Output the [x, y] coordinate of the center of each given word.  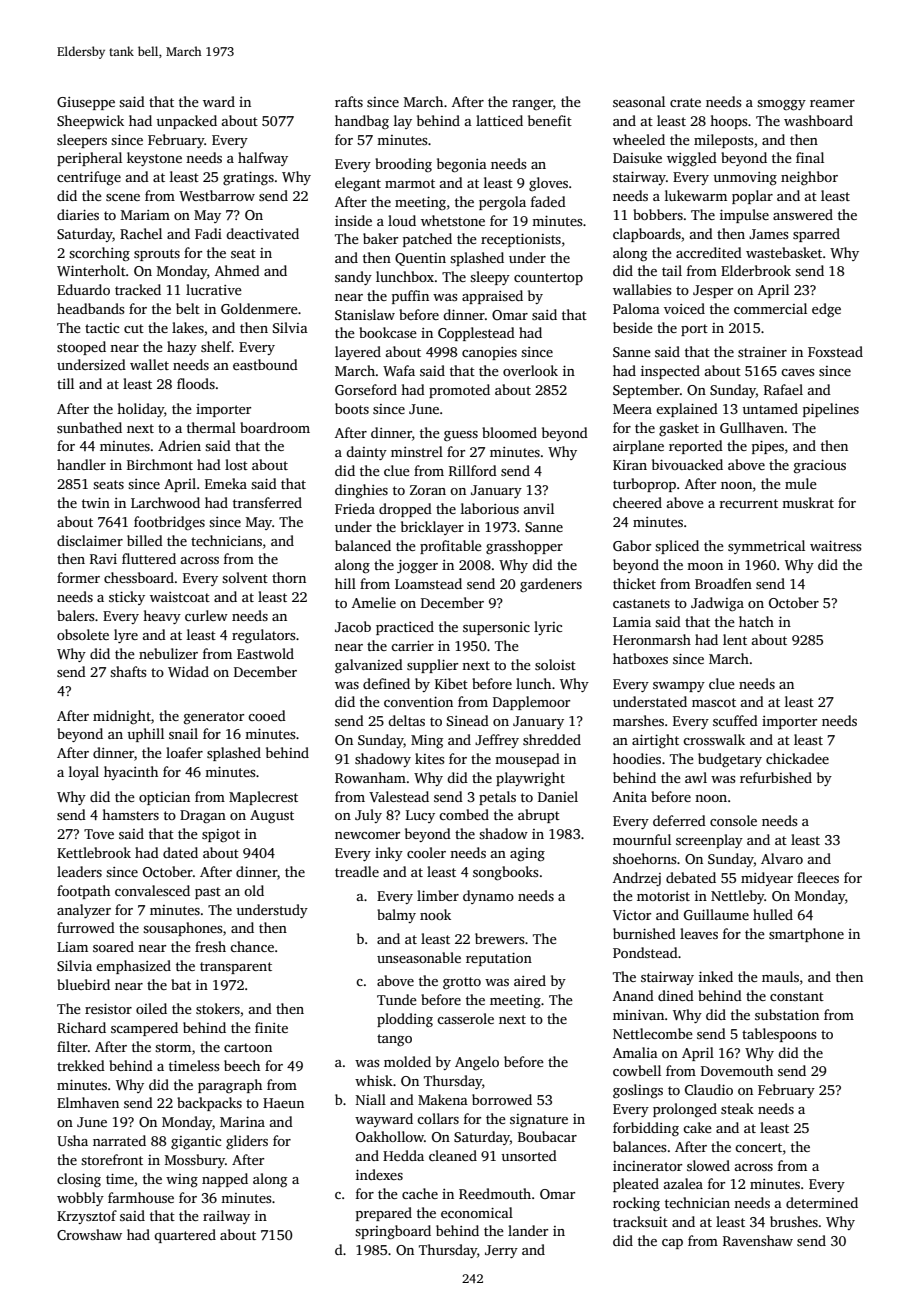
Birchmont [160, 464]
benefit [550, 120]
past [208, 893]
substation [787, 1014]
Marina [242, 1122]
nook [435, 914]
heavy [162, 617]
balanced [363, 545]
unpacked [186, 122]
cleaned [453, 1155]
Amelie [374, 602]
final [810, 157]
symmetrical [766, 547]
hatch [756, 621]
